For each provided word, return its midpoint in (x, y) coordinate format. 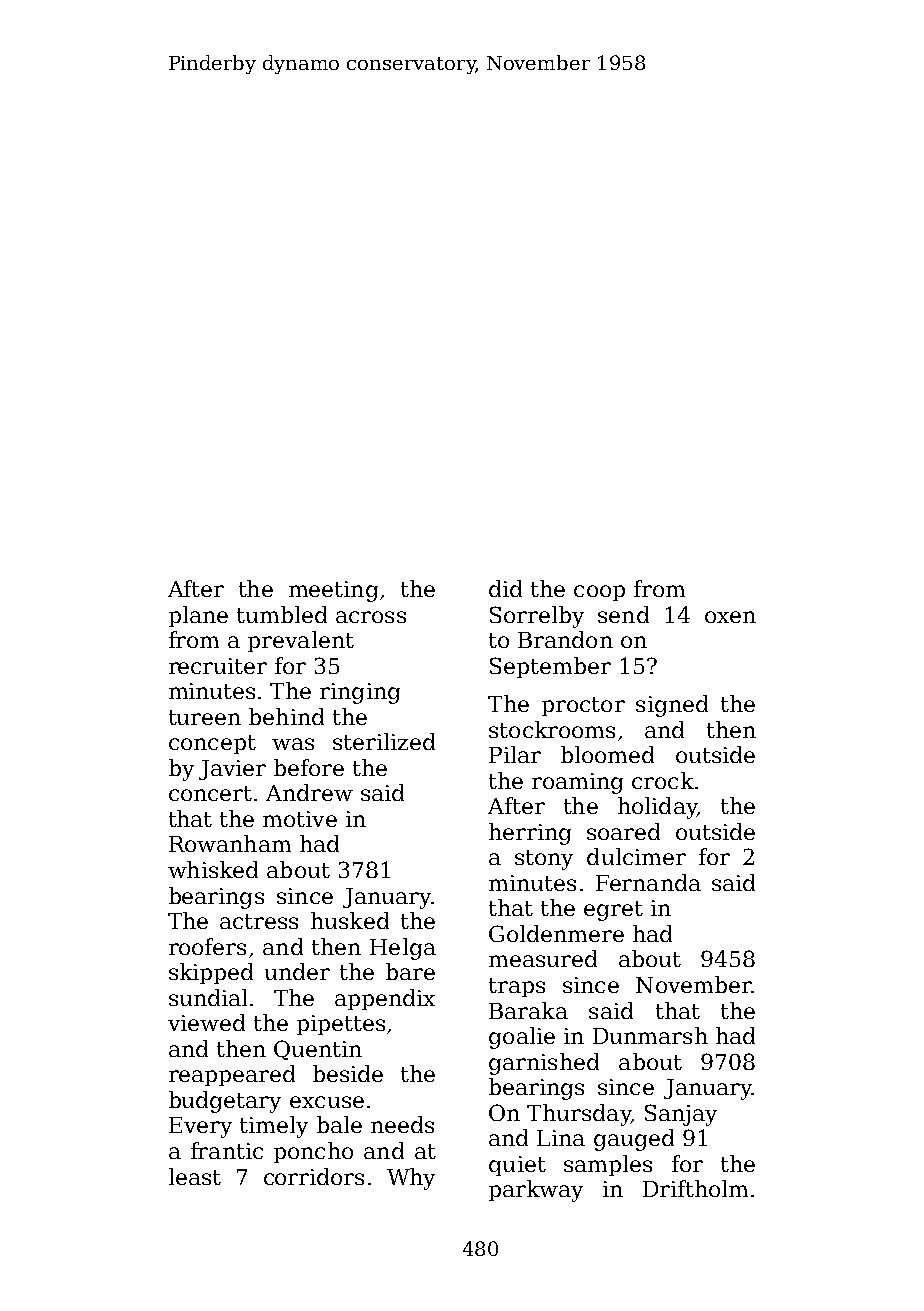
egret (613, 911)
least (195, 1176)
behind (286, 716)
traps (517, 987)
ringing (360, 693)
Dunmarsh (650, 1035)
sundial (208, 997)
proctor (583, 706)
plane (198, 616)
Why (411, 1179)
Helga (403, 949)
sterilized (384, 741)
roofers (207, 946)
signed (672, 706)
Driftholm (695, 1188)
